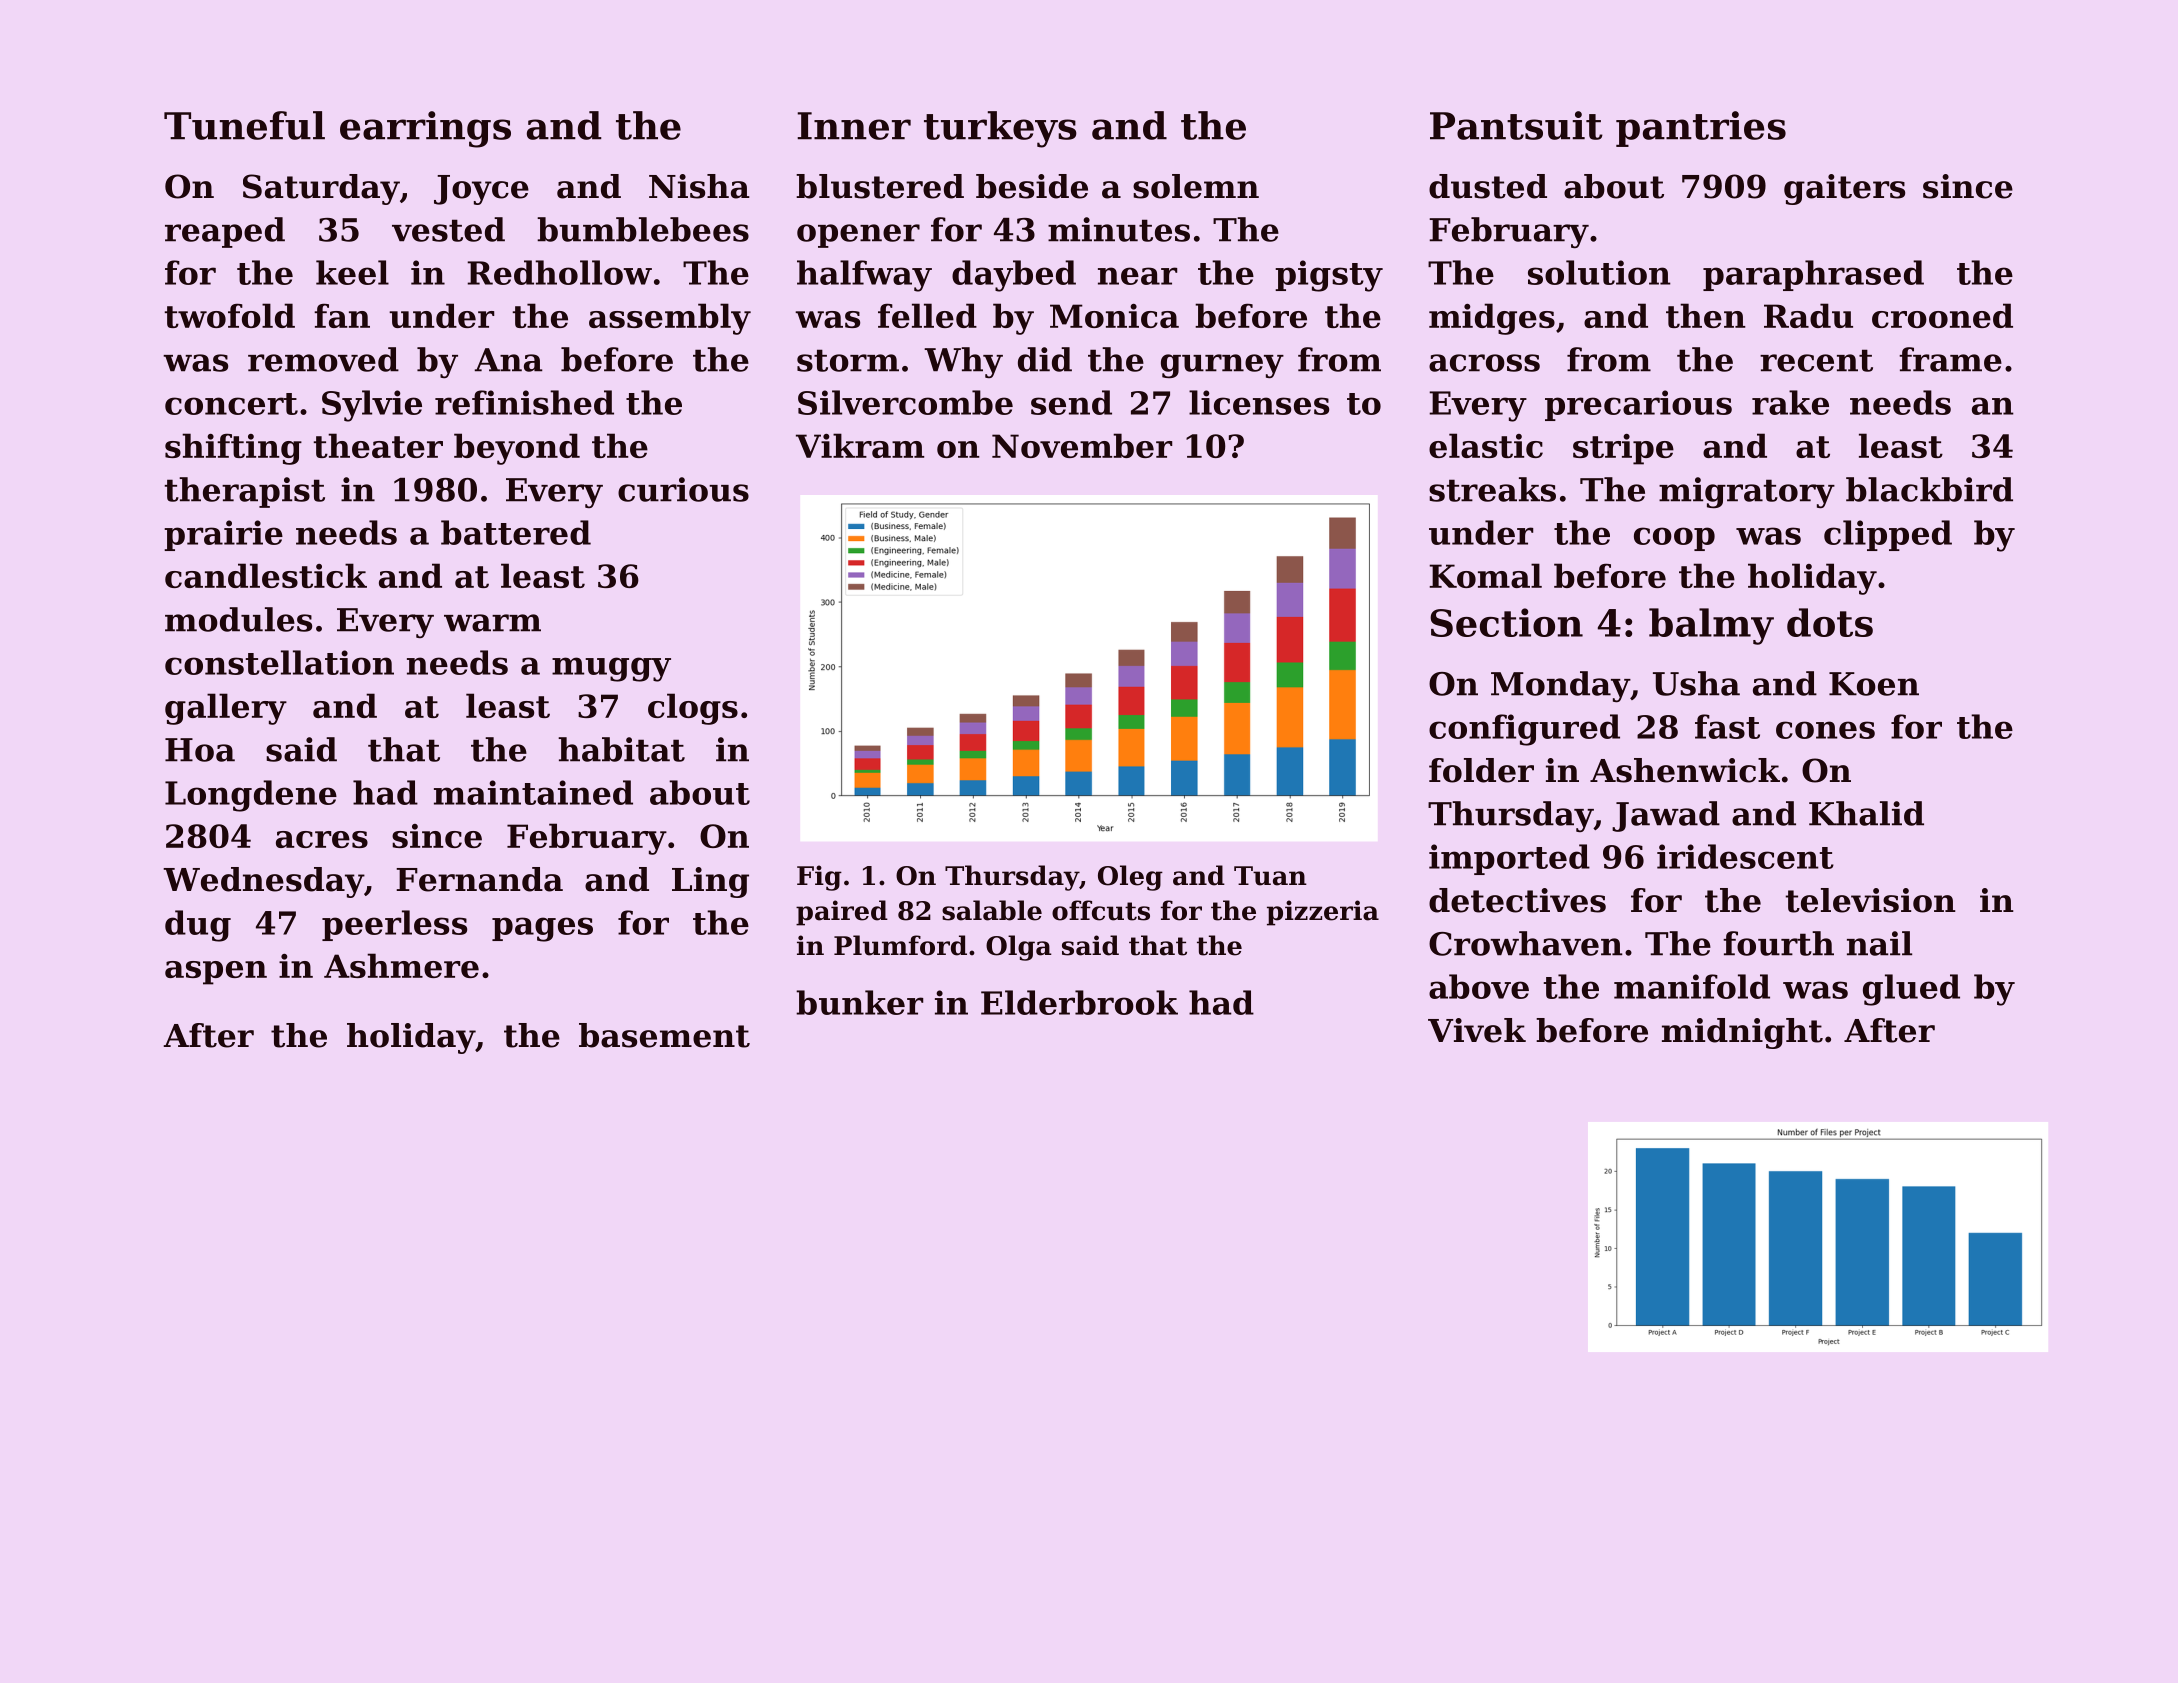 This image has height=1683, width=2178. Describe the element at coordinates (1485, 575) in the image. I see `Komal` at that location.
